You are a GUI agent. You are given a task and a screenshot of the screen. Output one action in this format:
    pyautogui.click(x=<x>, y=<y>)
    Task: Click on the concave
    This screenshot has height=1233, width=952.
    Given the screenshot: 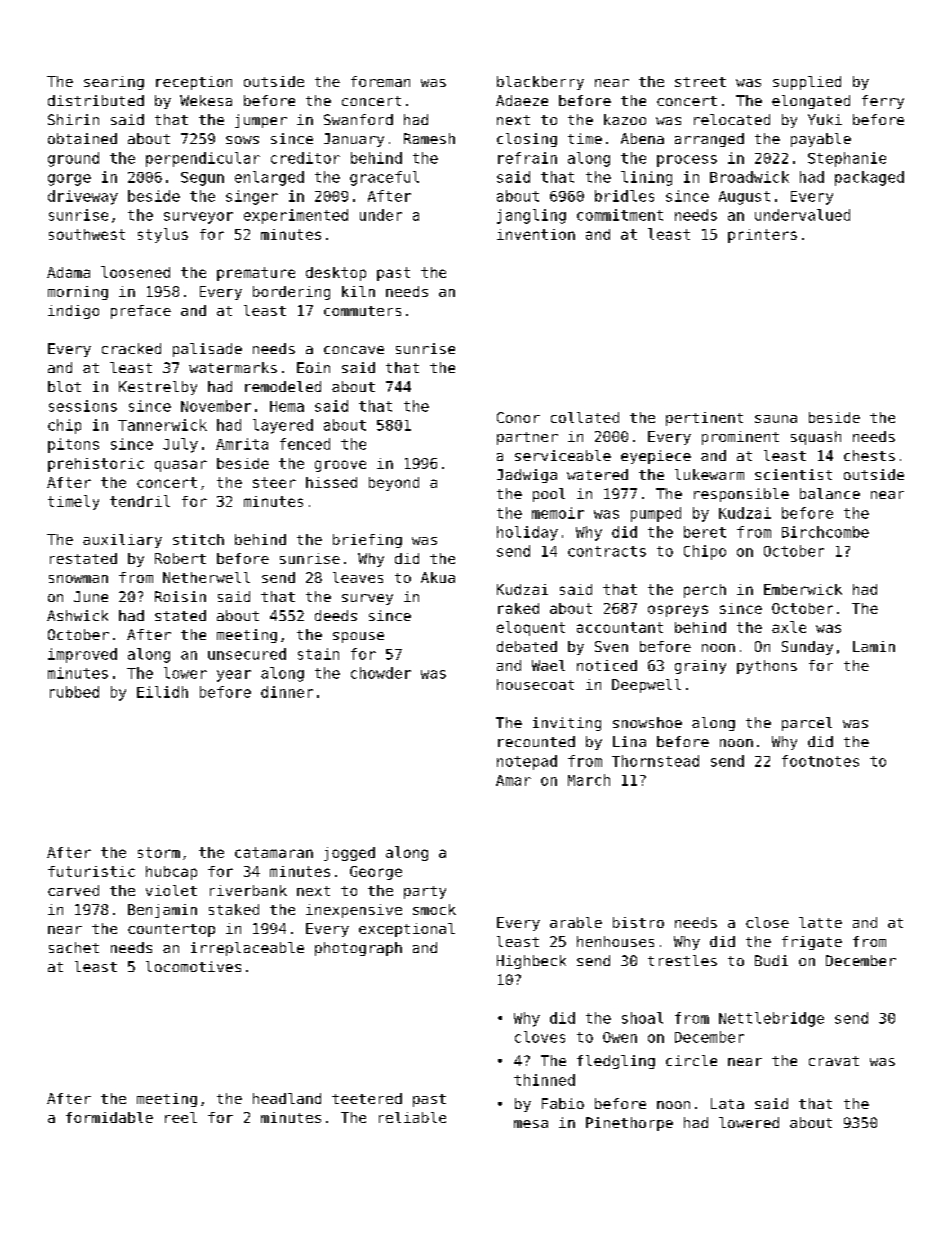 What is the action you would take?
    pyautogui.click(x=354, y=350)
